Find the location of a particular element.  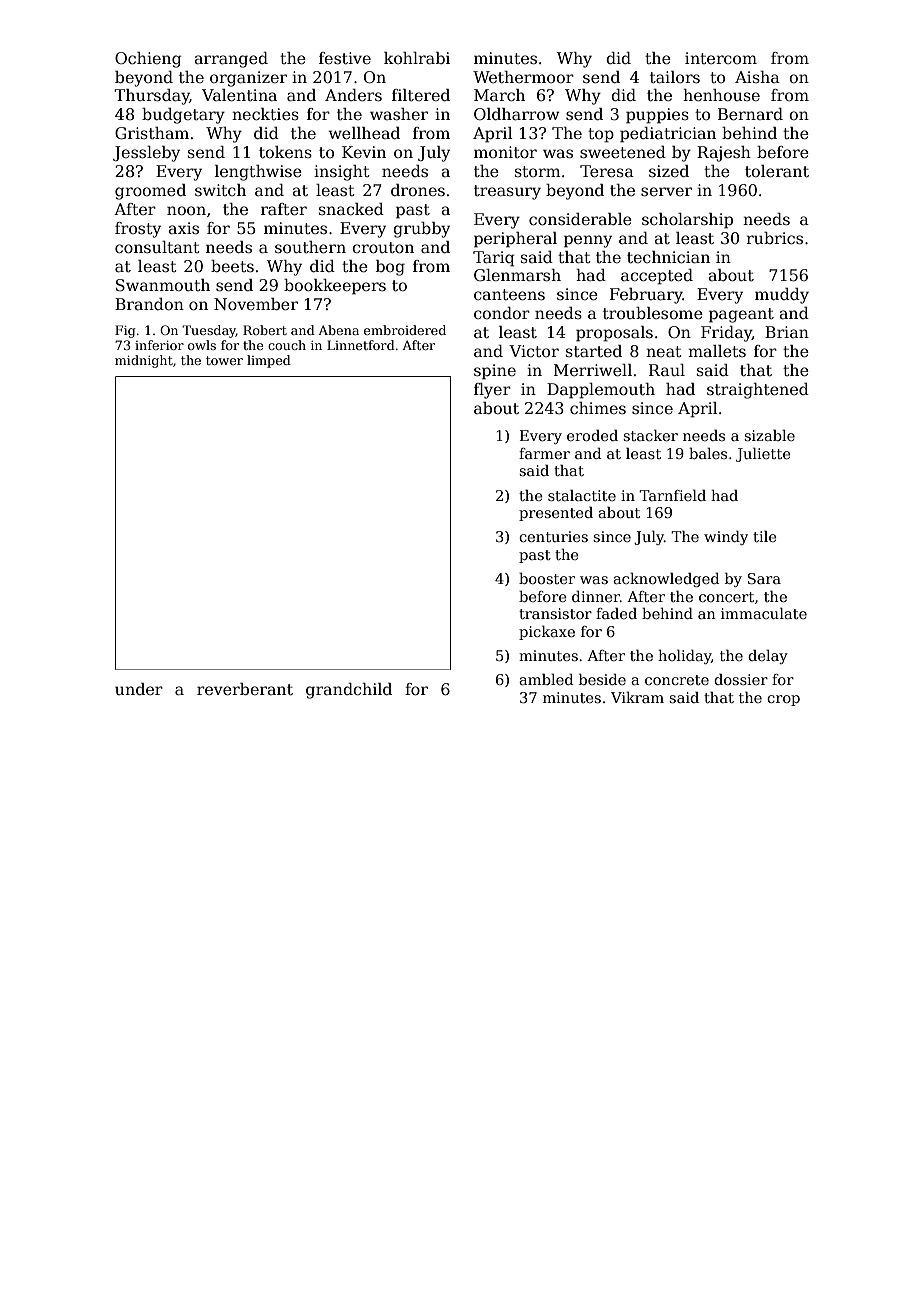

Fig is located at coordinates (125, 331).
